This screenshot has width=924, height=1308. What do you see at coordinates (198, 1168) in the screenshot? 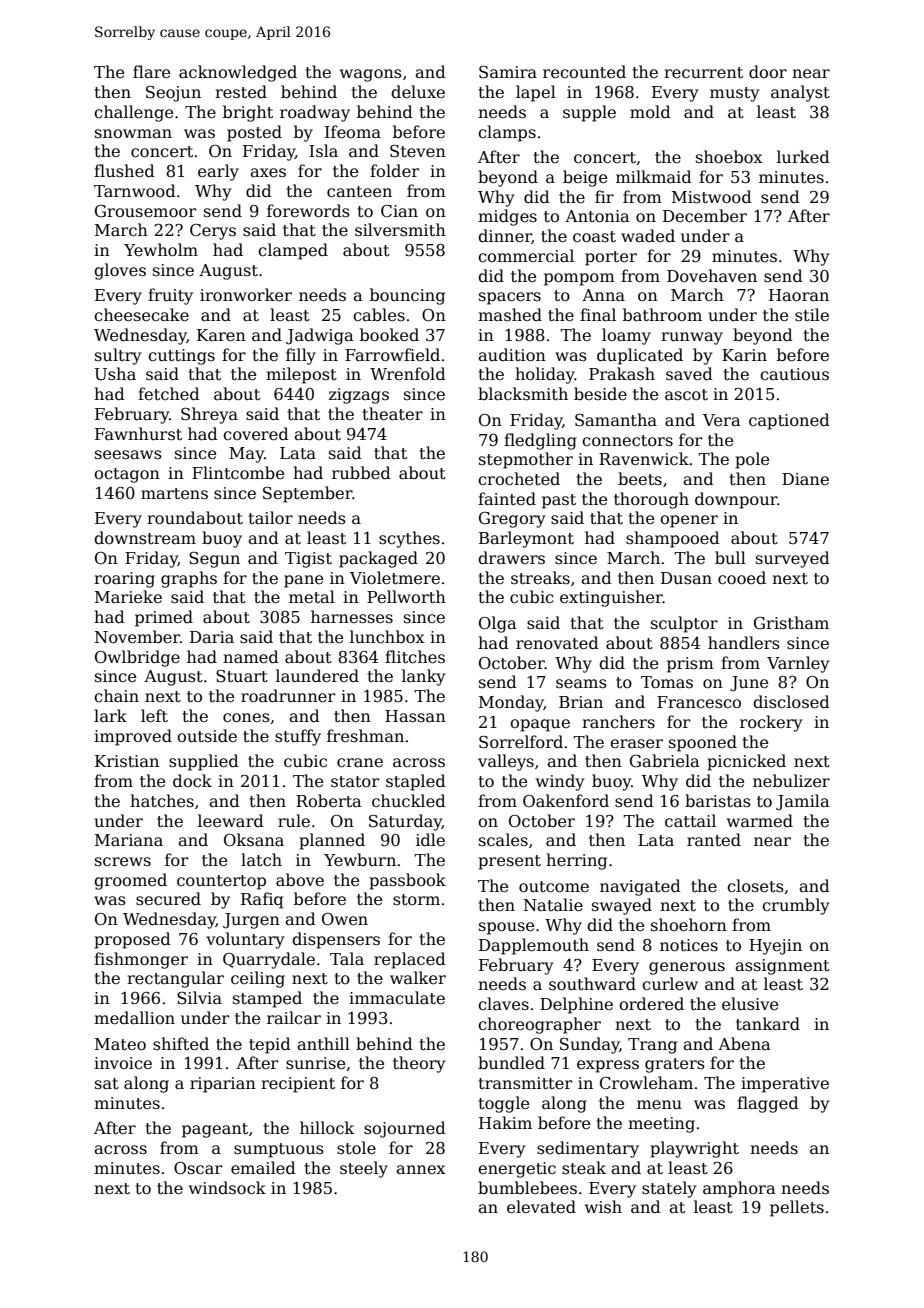
I see `Oscar` at bounding box center [198, 1168].
